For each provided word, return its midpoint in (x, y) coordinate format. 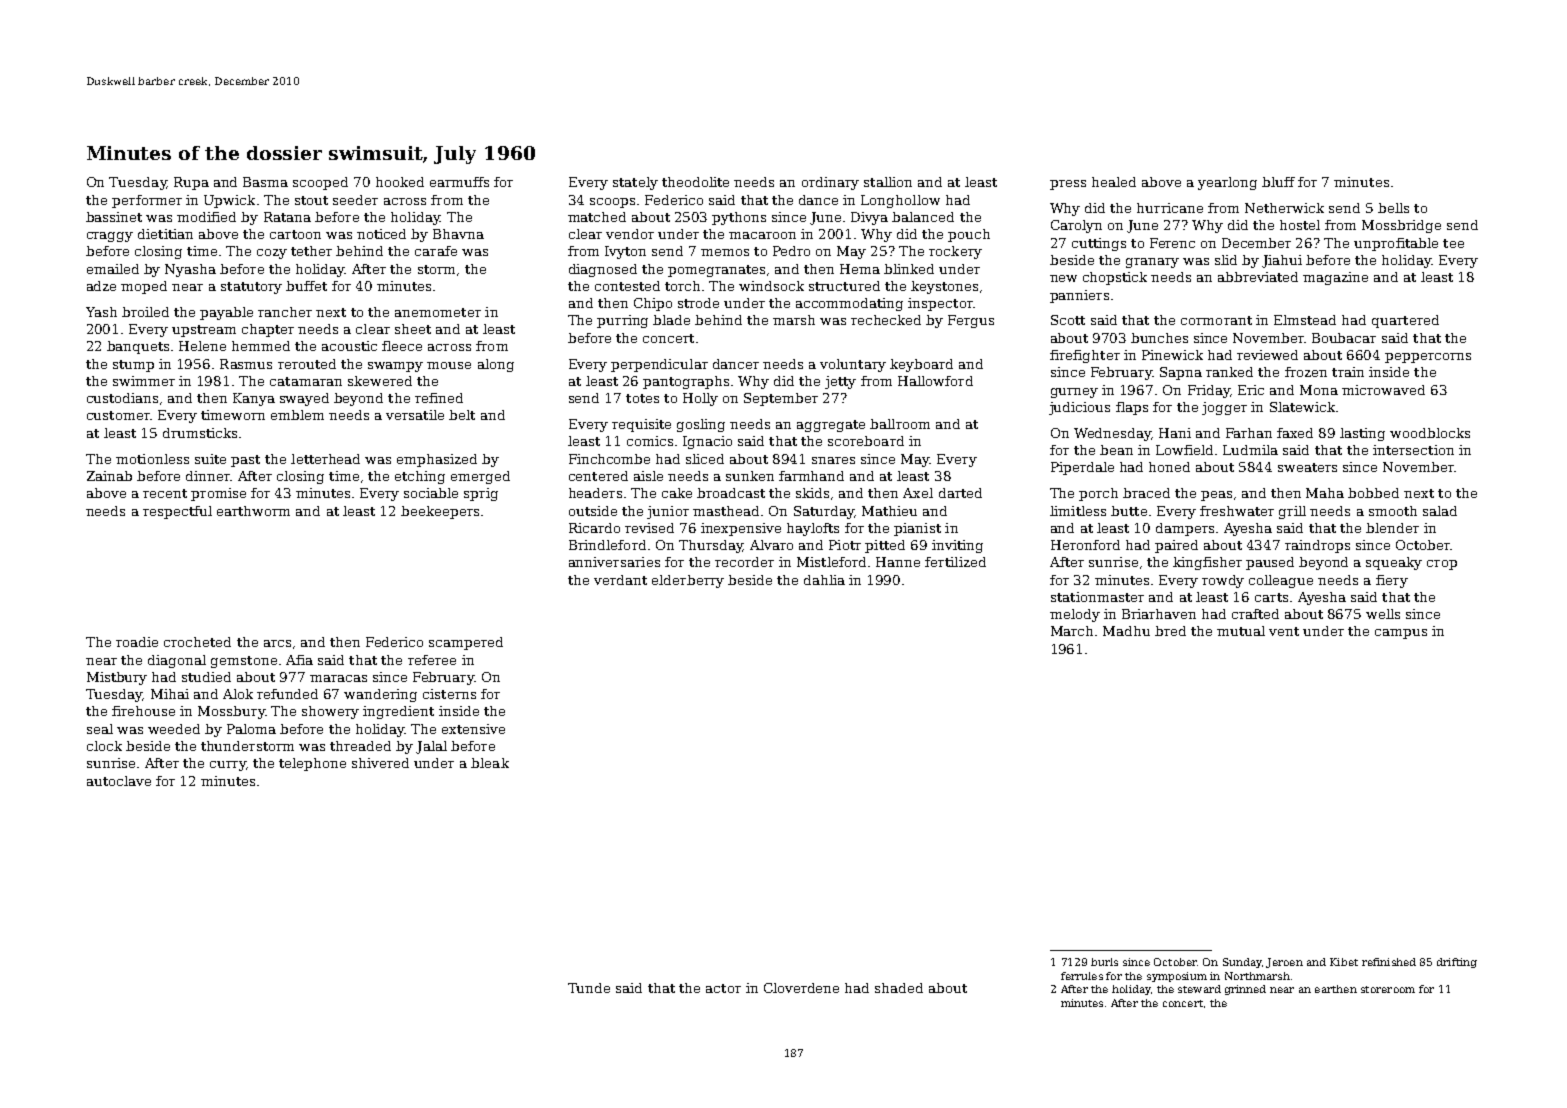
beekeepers (440, 512)
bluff (1278, 182)
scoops (612, 203)
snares (833, 460)
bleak (490, 763)
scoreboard (866, 441)
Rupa (191, 183)
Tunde (589, 988)
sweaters (1307, 467)
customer (118, 415)
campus (1401, 634)
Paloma (251, 729)
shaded (899, 988)
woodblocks (1430, 433)
